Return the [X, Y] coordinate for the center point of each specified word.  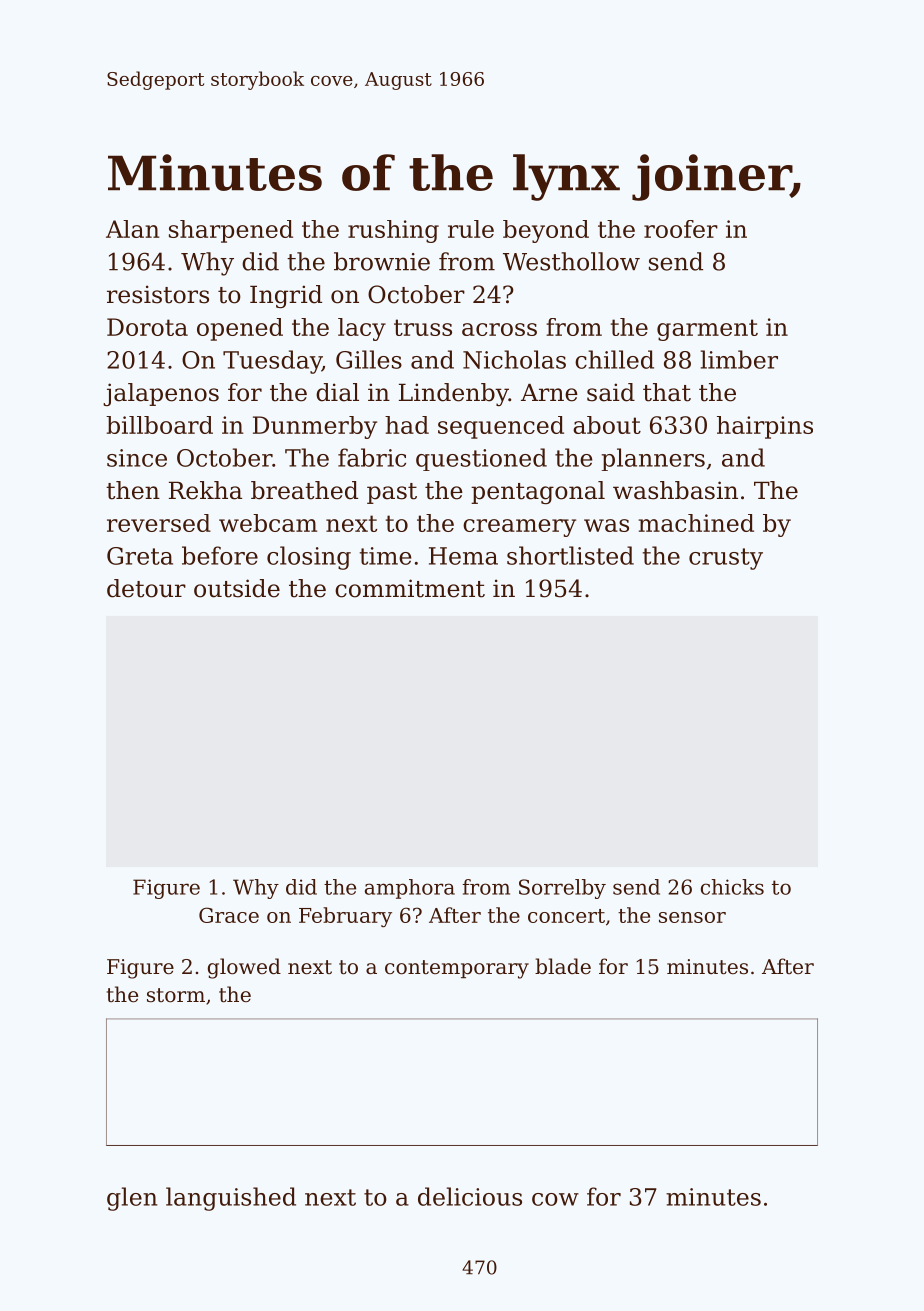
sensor [692, 917]
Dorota [147, 327]
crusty [726, 559]
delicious [470, 1196]
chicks [732, 887]
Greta [140, 556]
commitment [410, 588]
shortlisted [570, 555]
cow [555, 1199]
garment [707, 330]
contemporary [457, 969]
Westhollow [571, 261]
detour [146, 588]
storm [176, 995]
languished [231, 1199]
